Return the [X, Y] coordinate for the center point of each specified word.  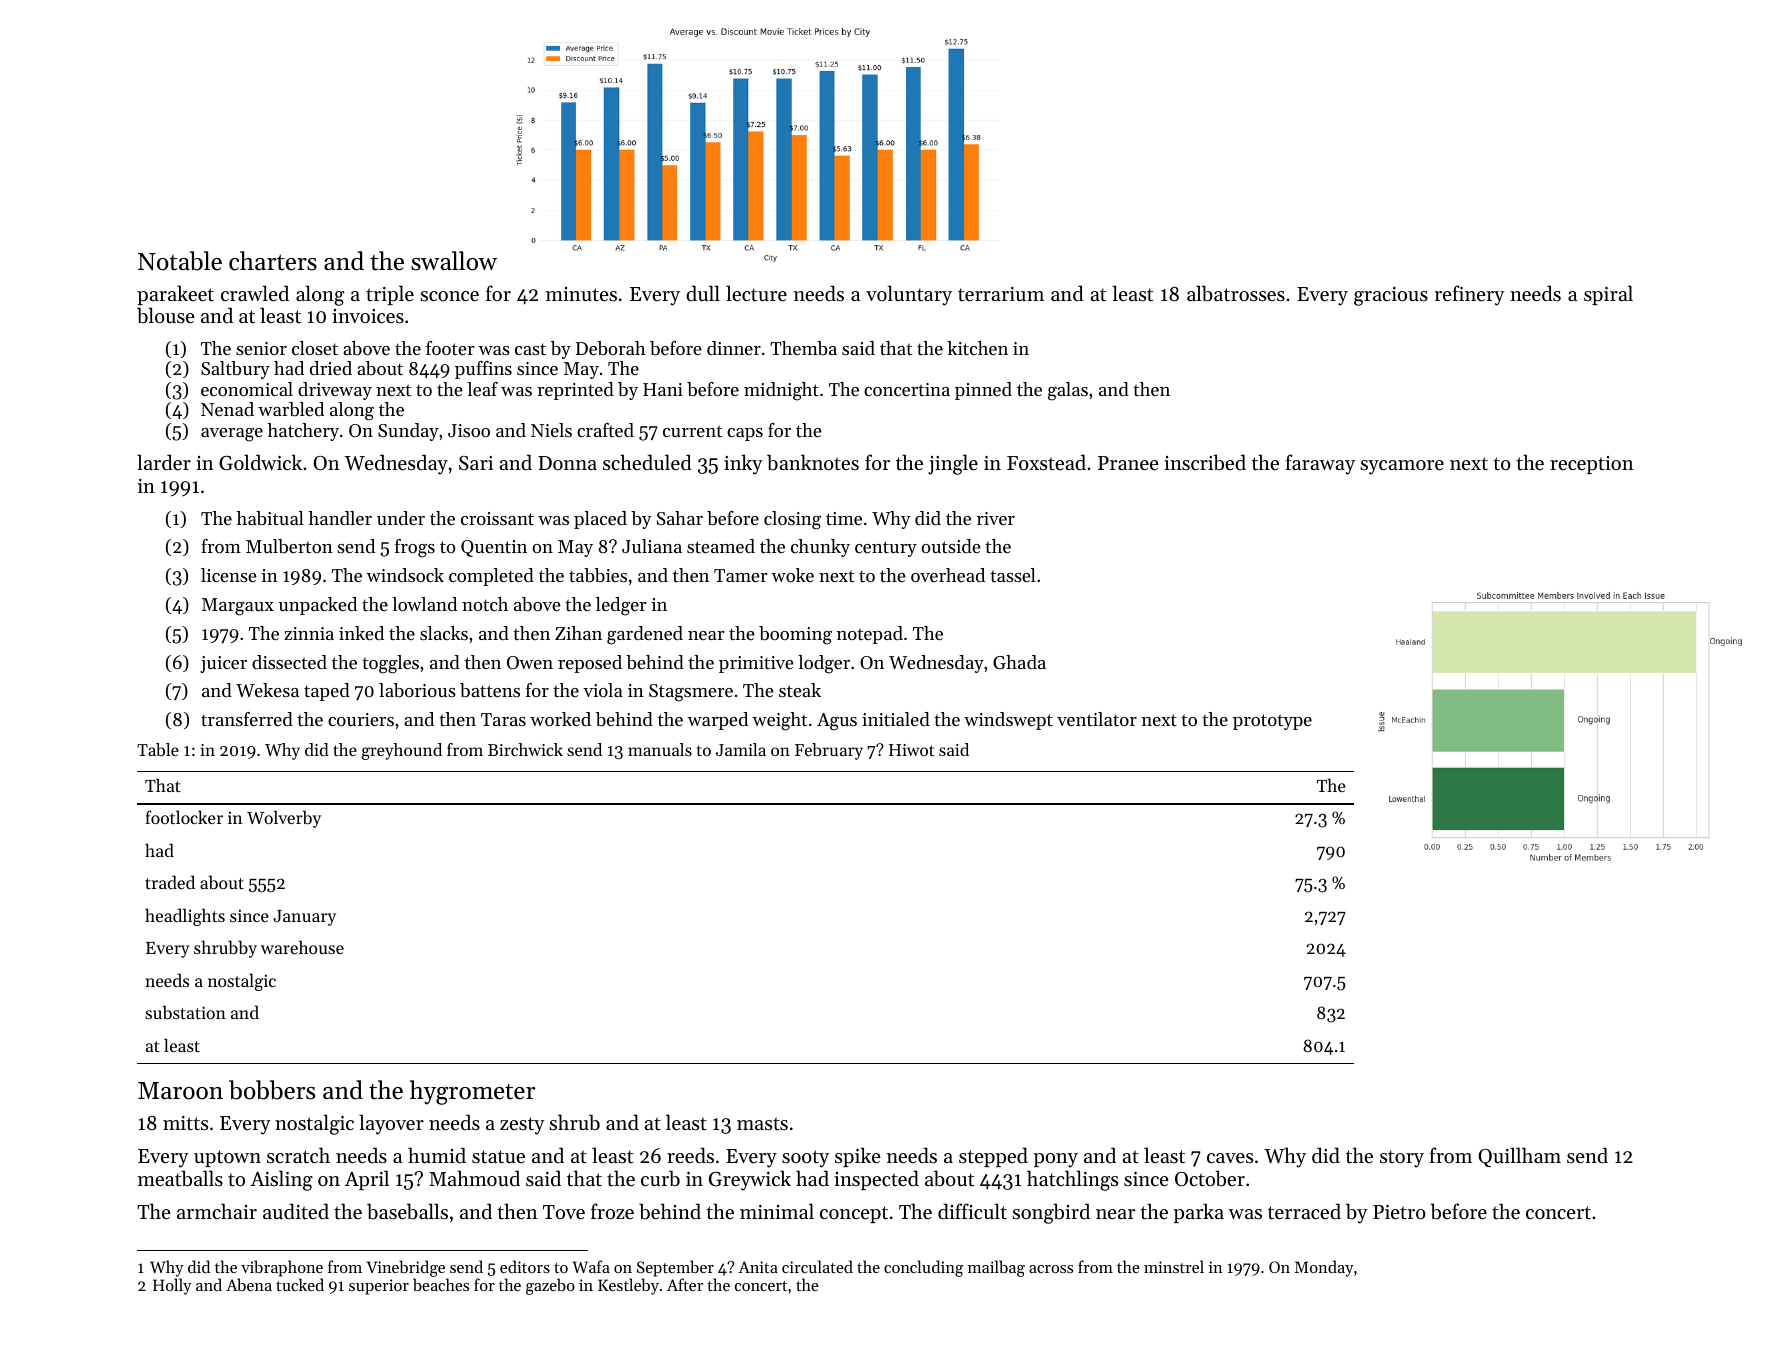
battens [490, 690]
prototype [1272, 722]
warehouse [302, 947]
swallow [454, 261]
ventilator [1097, 719]
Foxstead [1046, 462]
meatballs [180, 1178]
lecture [756, 293]
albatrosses [1236, 293]
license [229, 575]
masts [762, 1124]
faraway [1320, 464]
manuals [660, 749]
